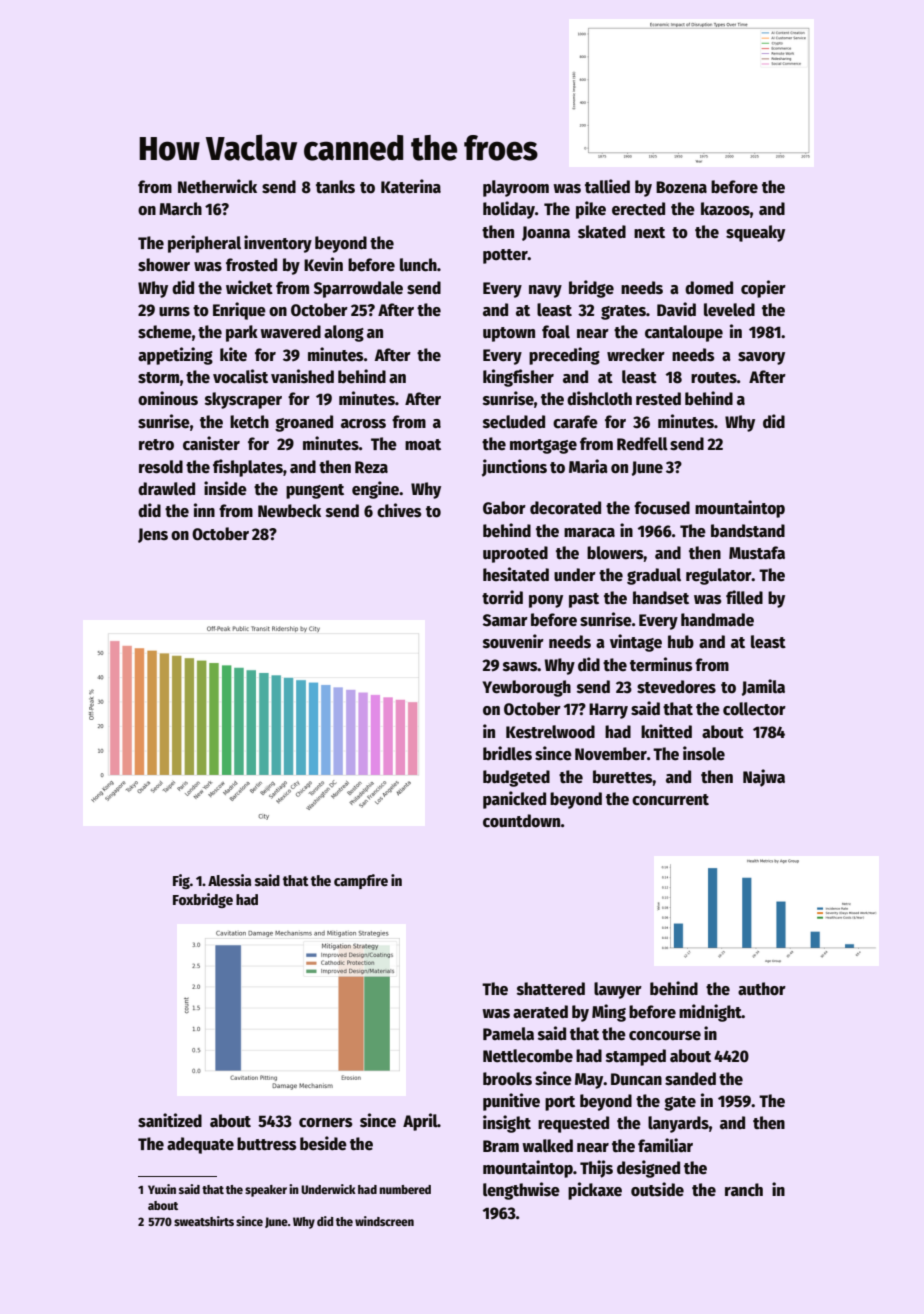 The height and width of the screenshot is (1314, 924). Describe the element at coordinates (704, 753) in the screenshot. I see `insole` at that location.
